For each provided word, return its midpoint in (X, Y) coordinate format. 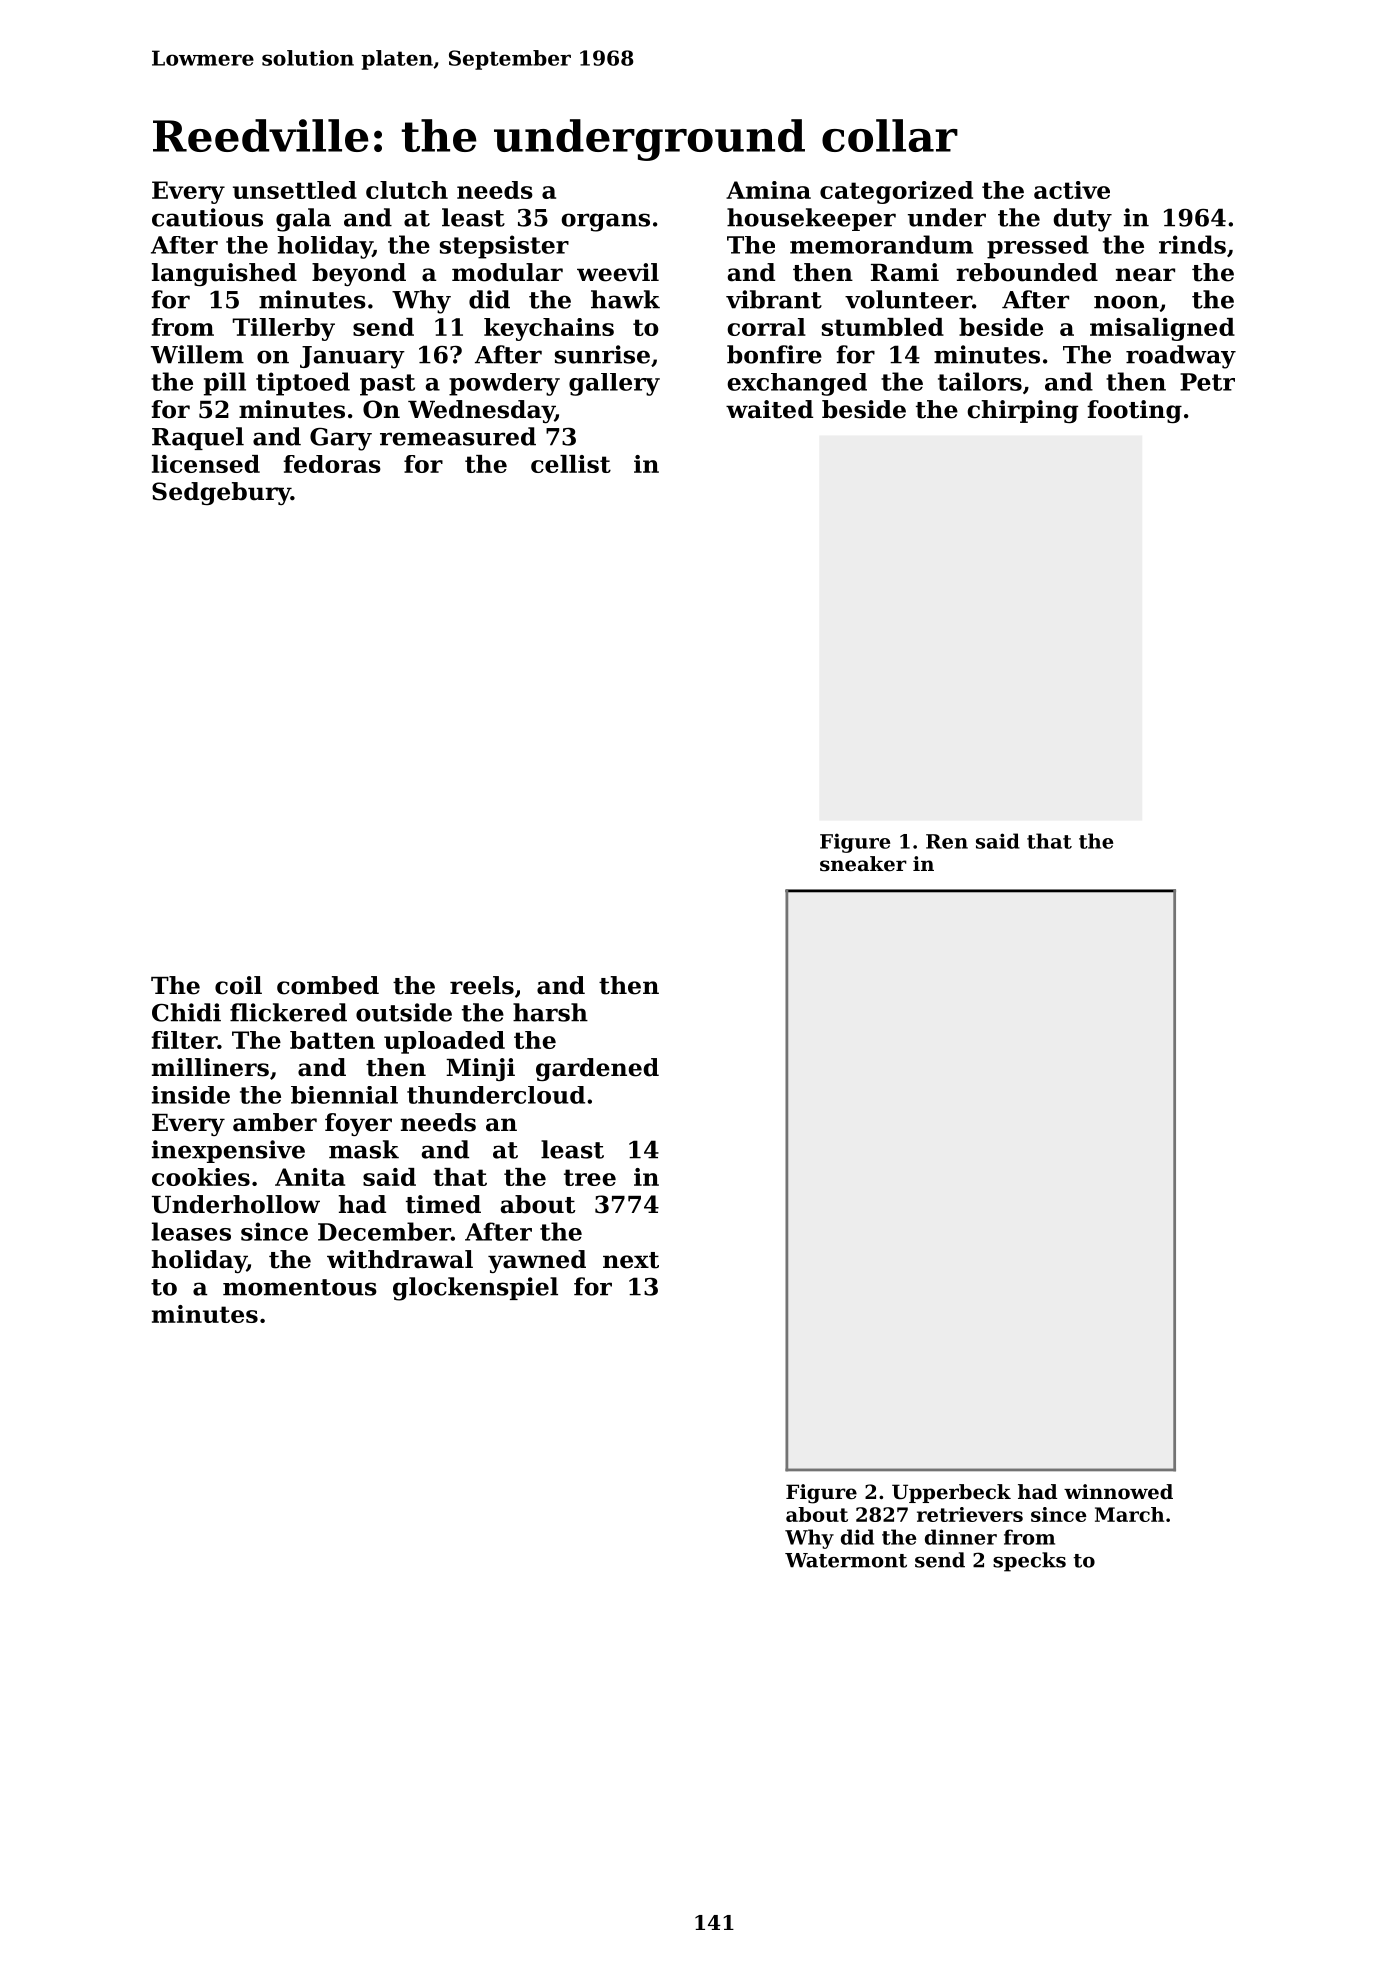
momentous (300, 1287)
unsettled (295, 190)
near (1145, 275)
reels (482, 985)
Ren (947, 841)
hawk (625, 299)
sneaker (863, 864)
